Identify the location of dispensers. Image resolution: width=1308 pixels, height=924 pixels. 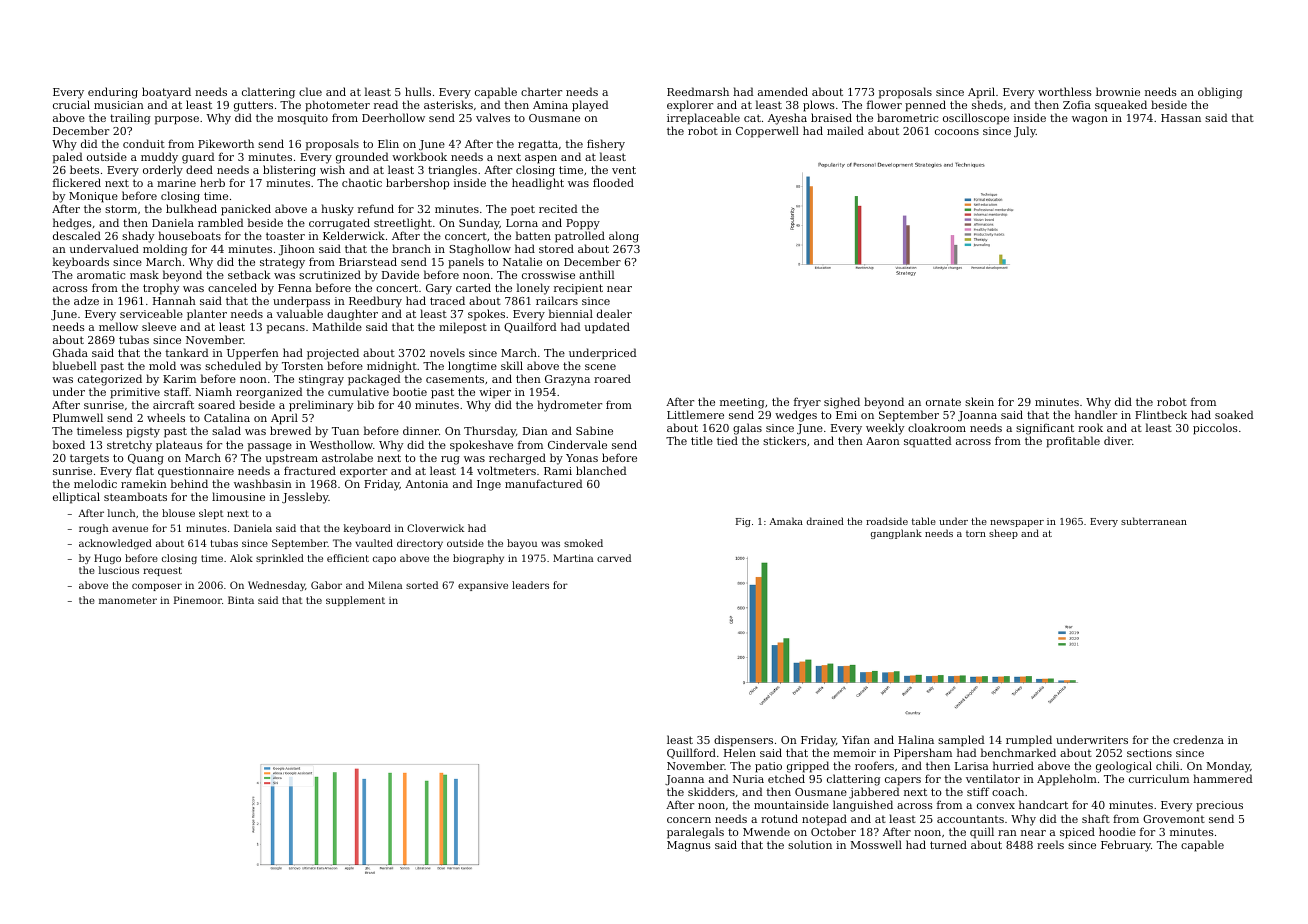
(743, 741).
